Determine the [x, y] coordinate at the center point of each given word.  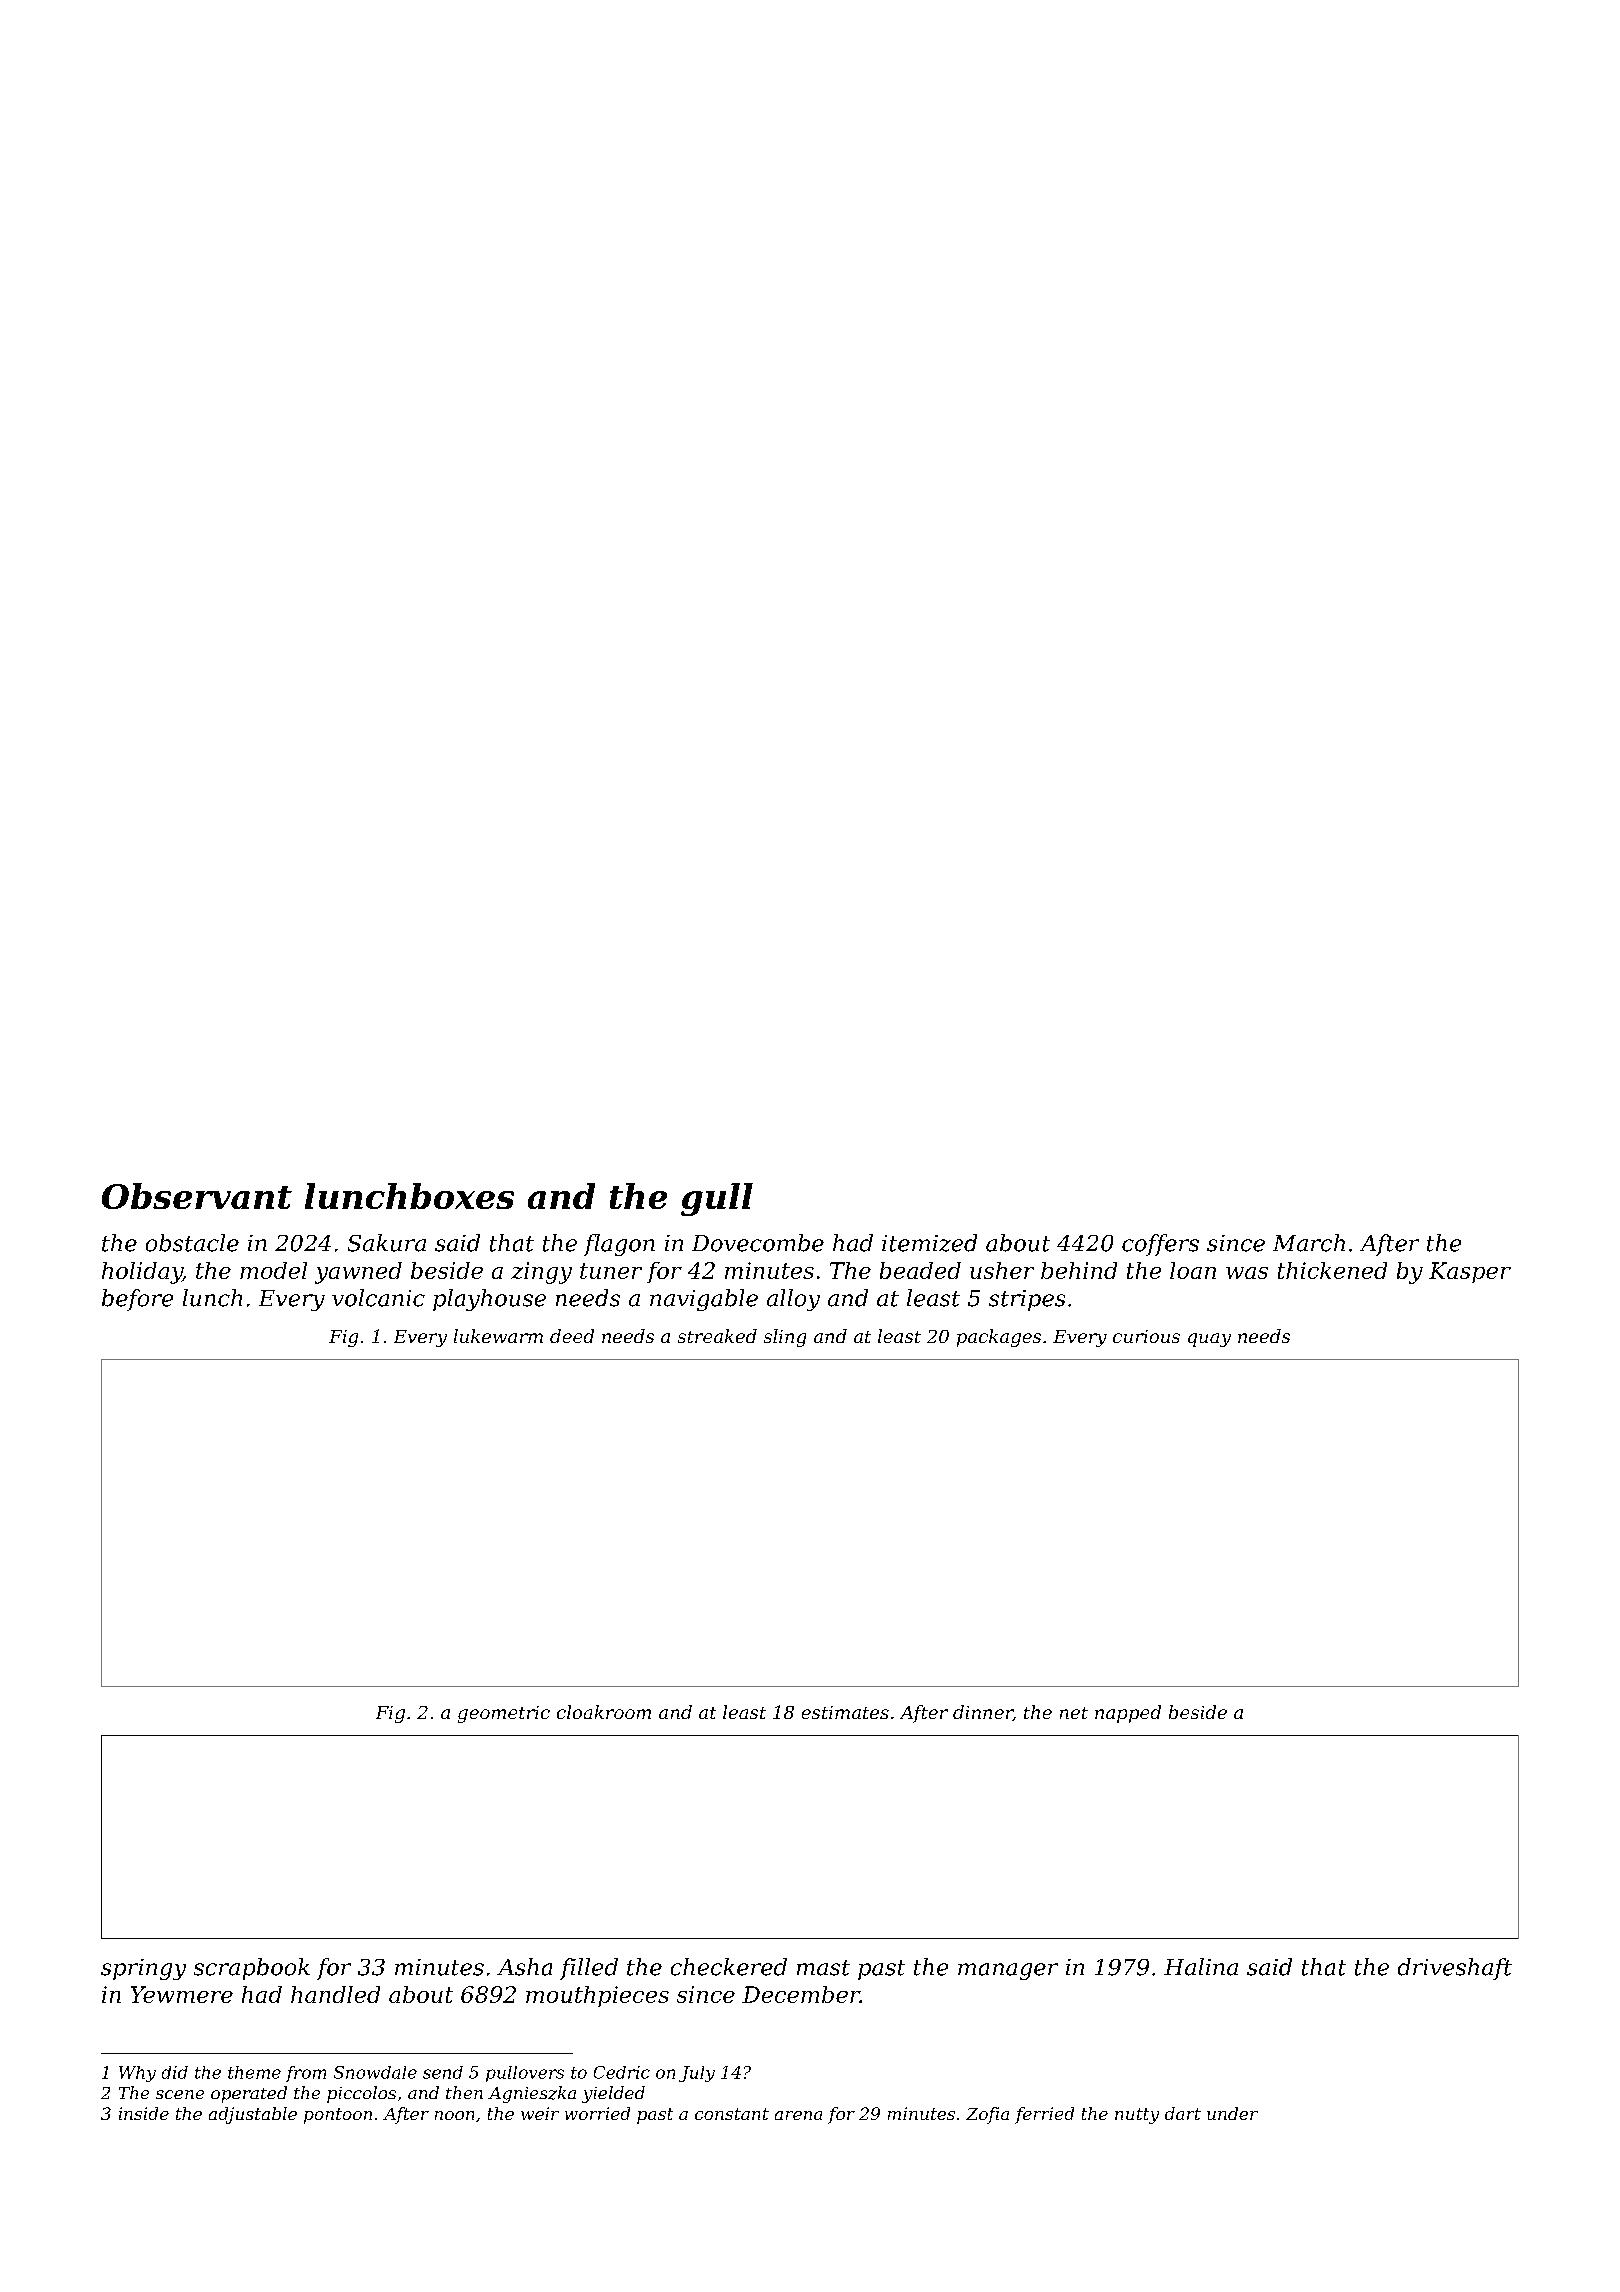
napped [1128, 1714]
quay [1209, 1340]
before [137, 1300]
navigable [704, 1300]
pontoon [338, 2116]
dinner [983, 1713]
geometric [504, 1714]
